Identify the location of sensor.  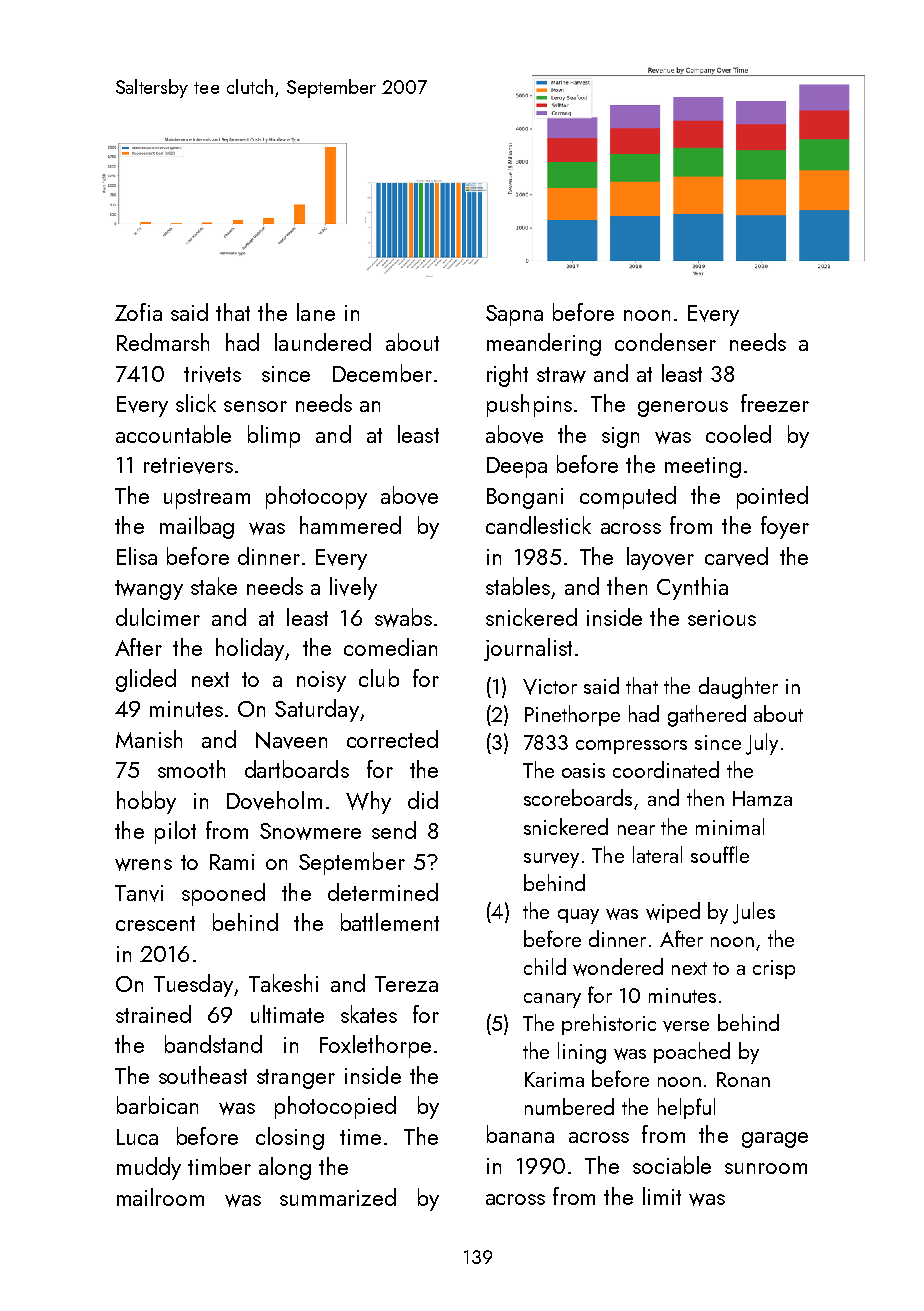
(255, 406).
